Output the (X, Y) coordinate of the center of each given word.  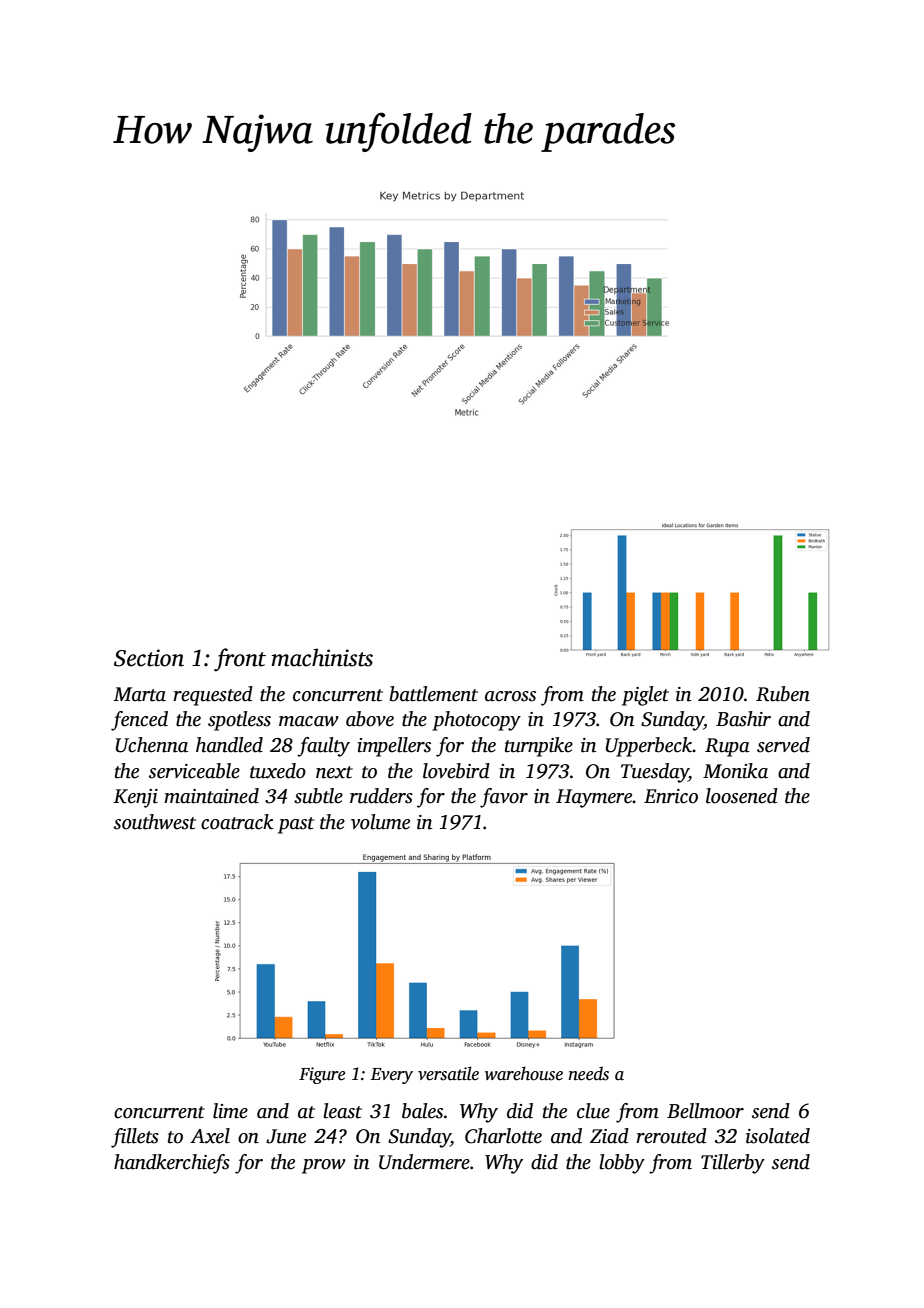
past (296, 825)
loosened (742, 796)
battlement (434, 694)
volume (380, 822)
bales (422, 1111)
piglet (645, 696)
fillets (135, 1138)
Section (149, 658)
